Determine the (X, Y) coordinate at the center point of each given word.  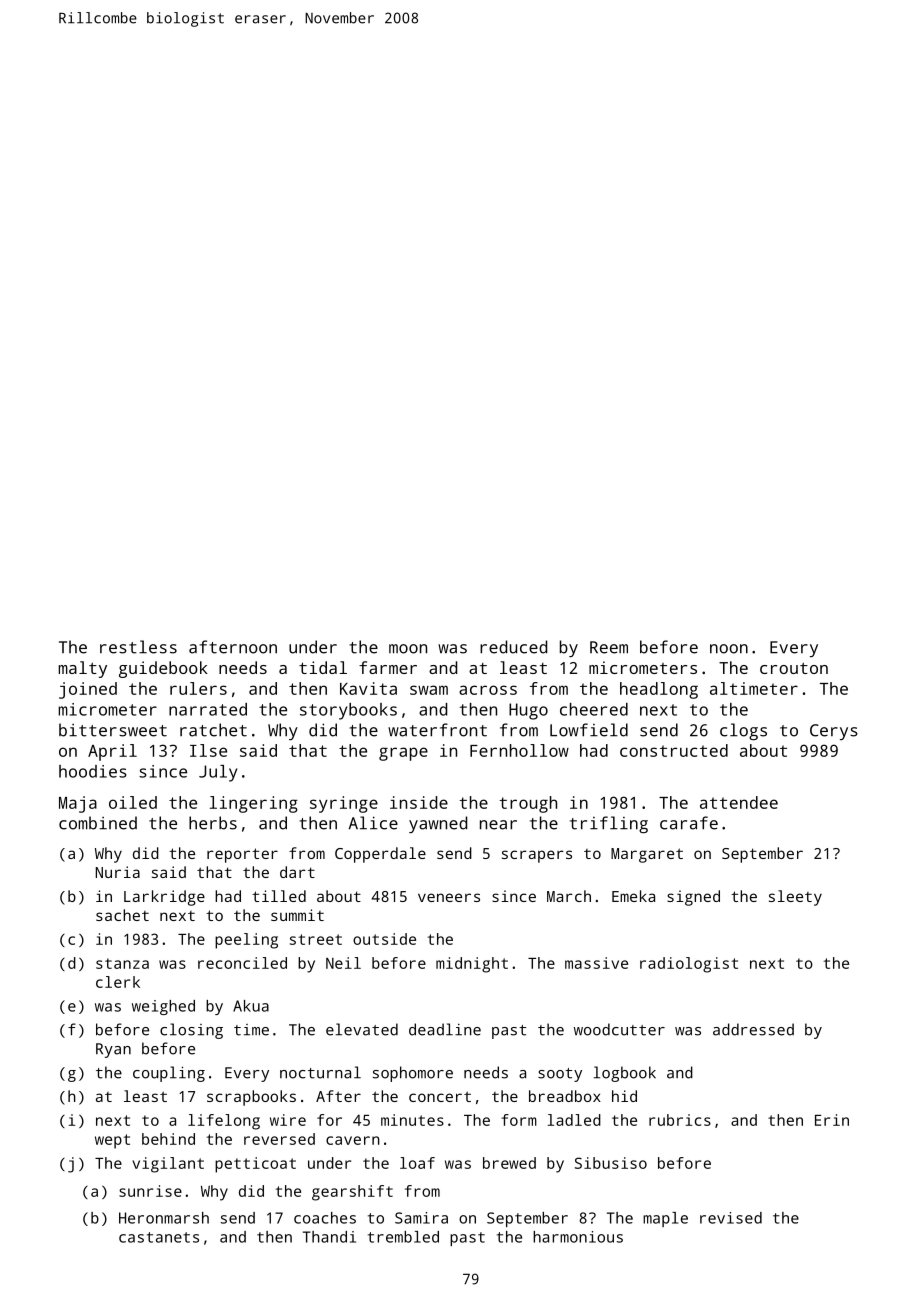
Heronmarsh (164, 1218)
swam (429, 690)
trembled (403, 1237)
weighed (163, 1007)
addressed (753, 1029)
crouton (794, 668)
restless (138, 647)
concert (440, 1096)
